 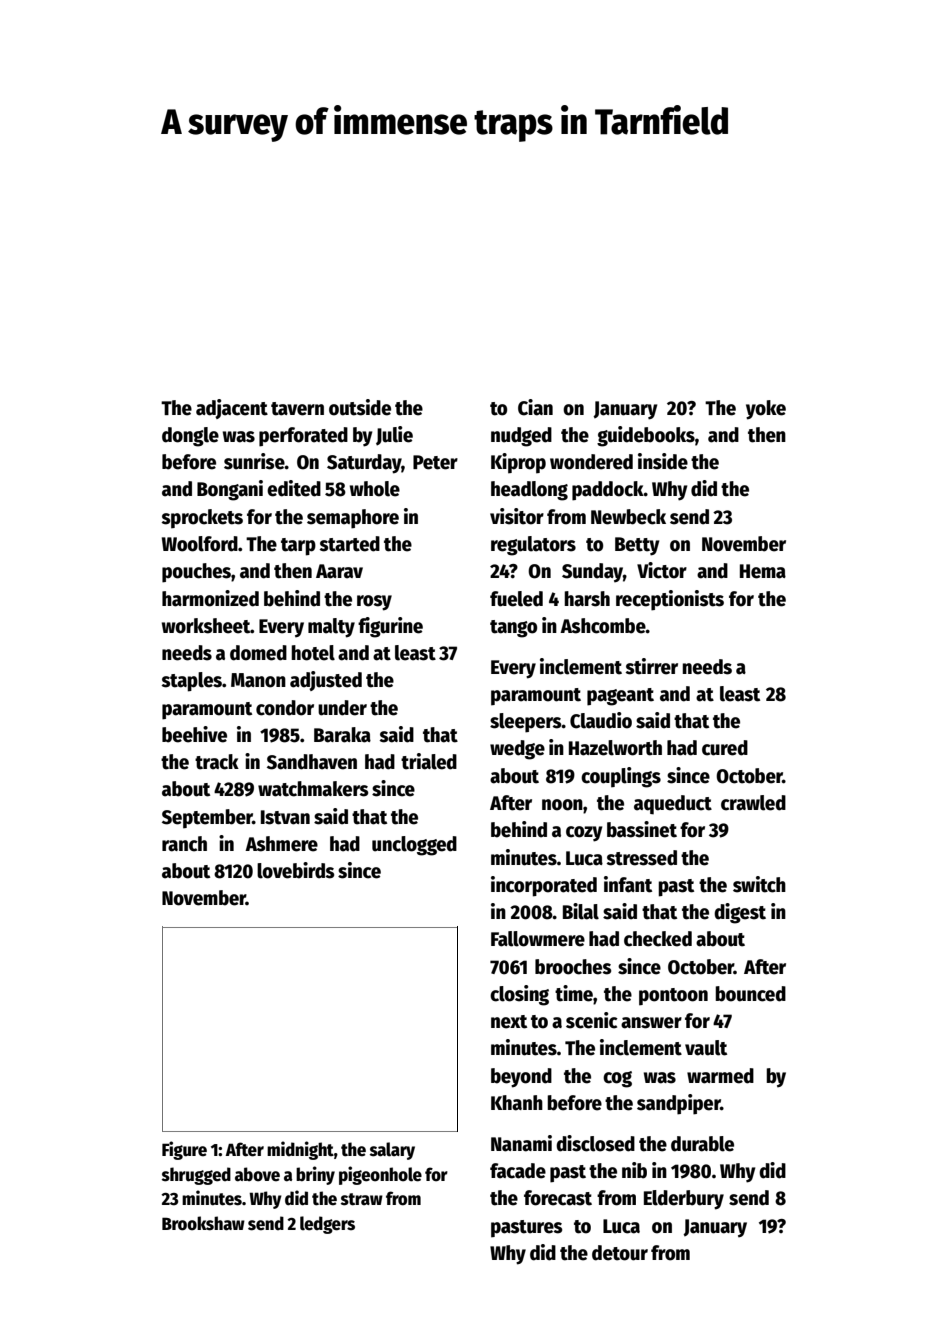 I want to click on outside, so click(x=360, y=407).
